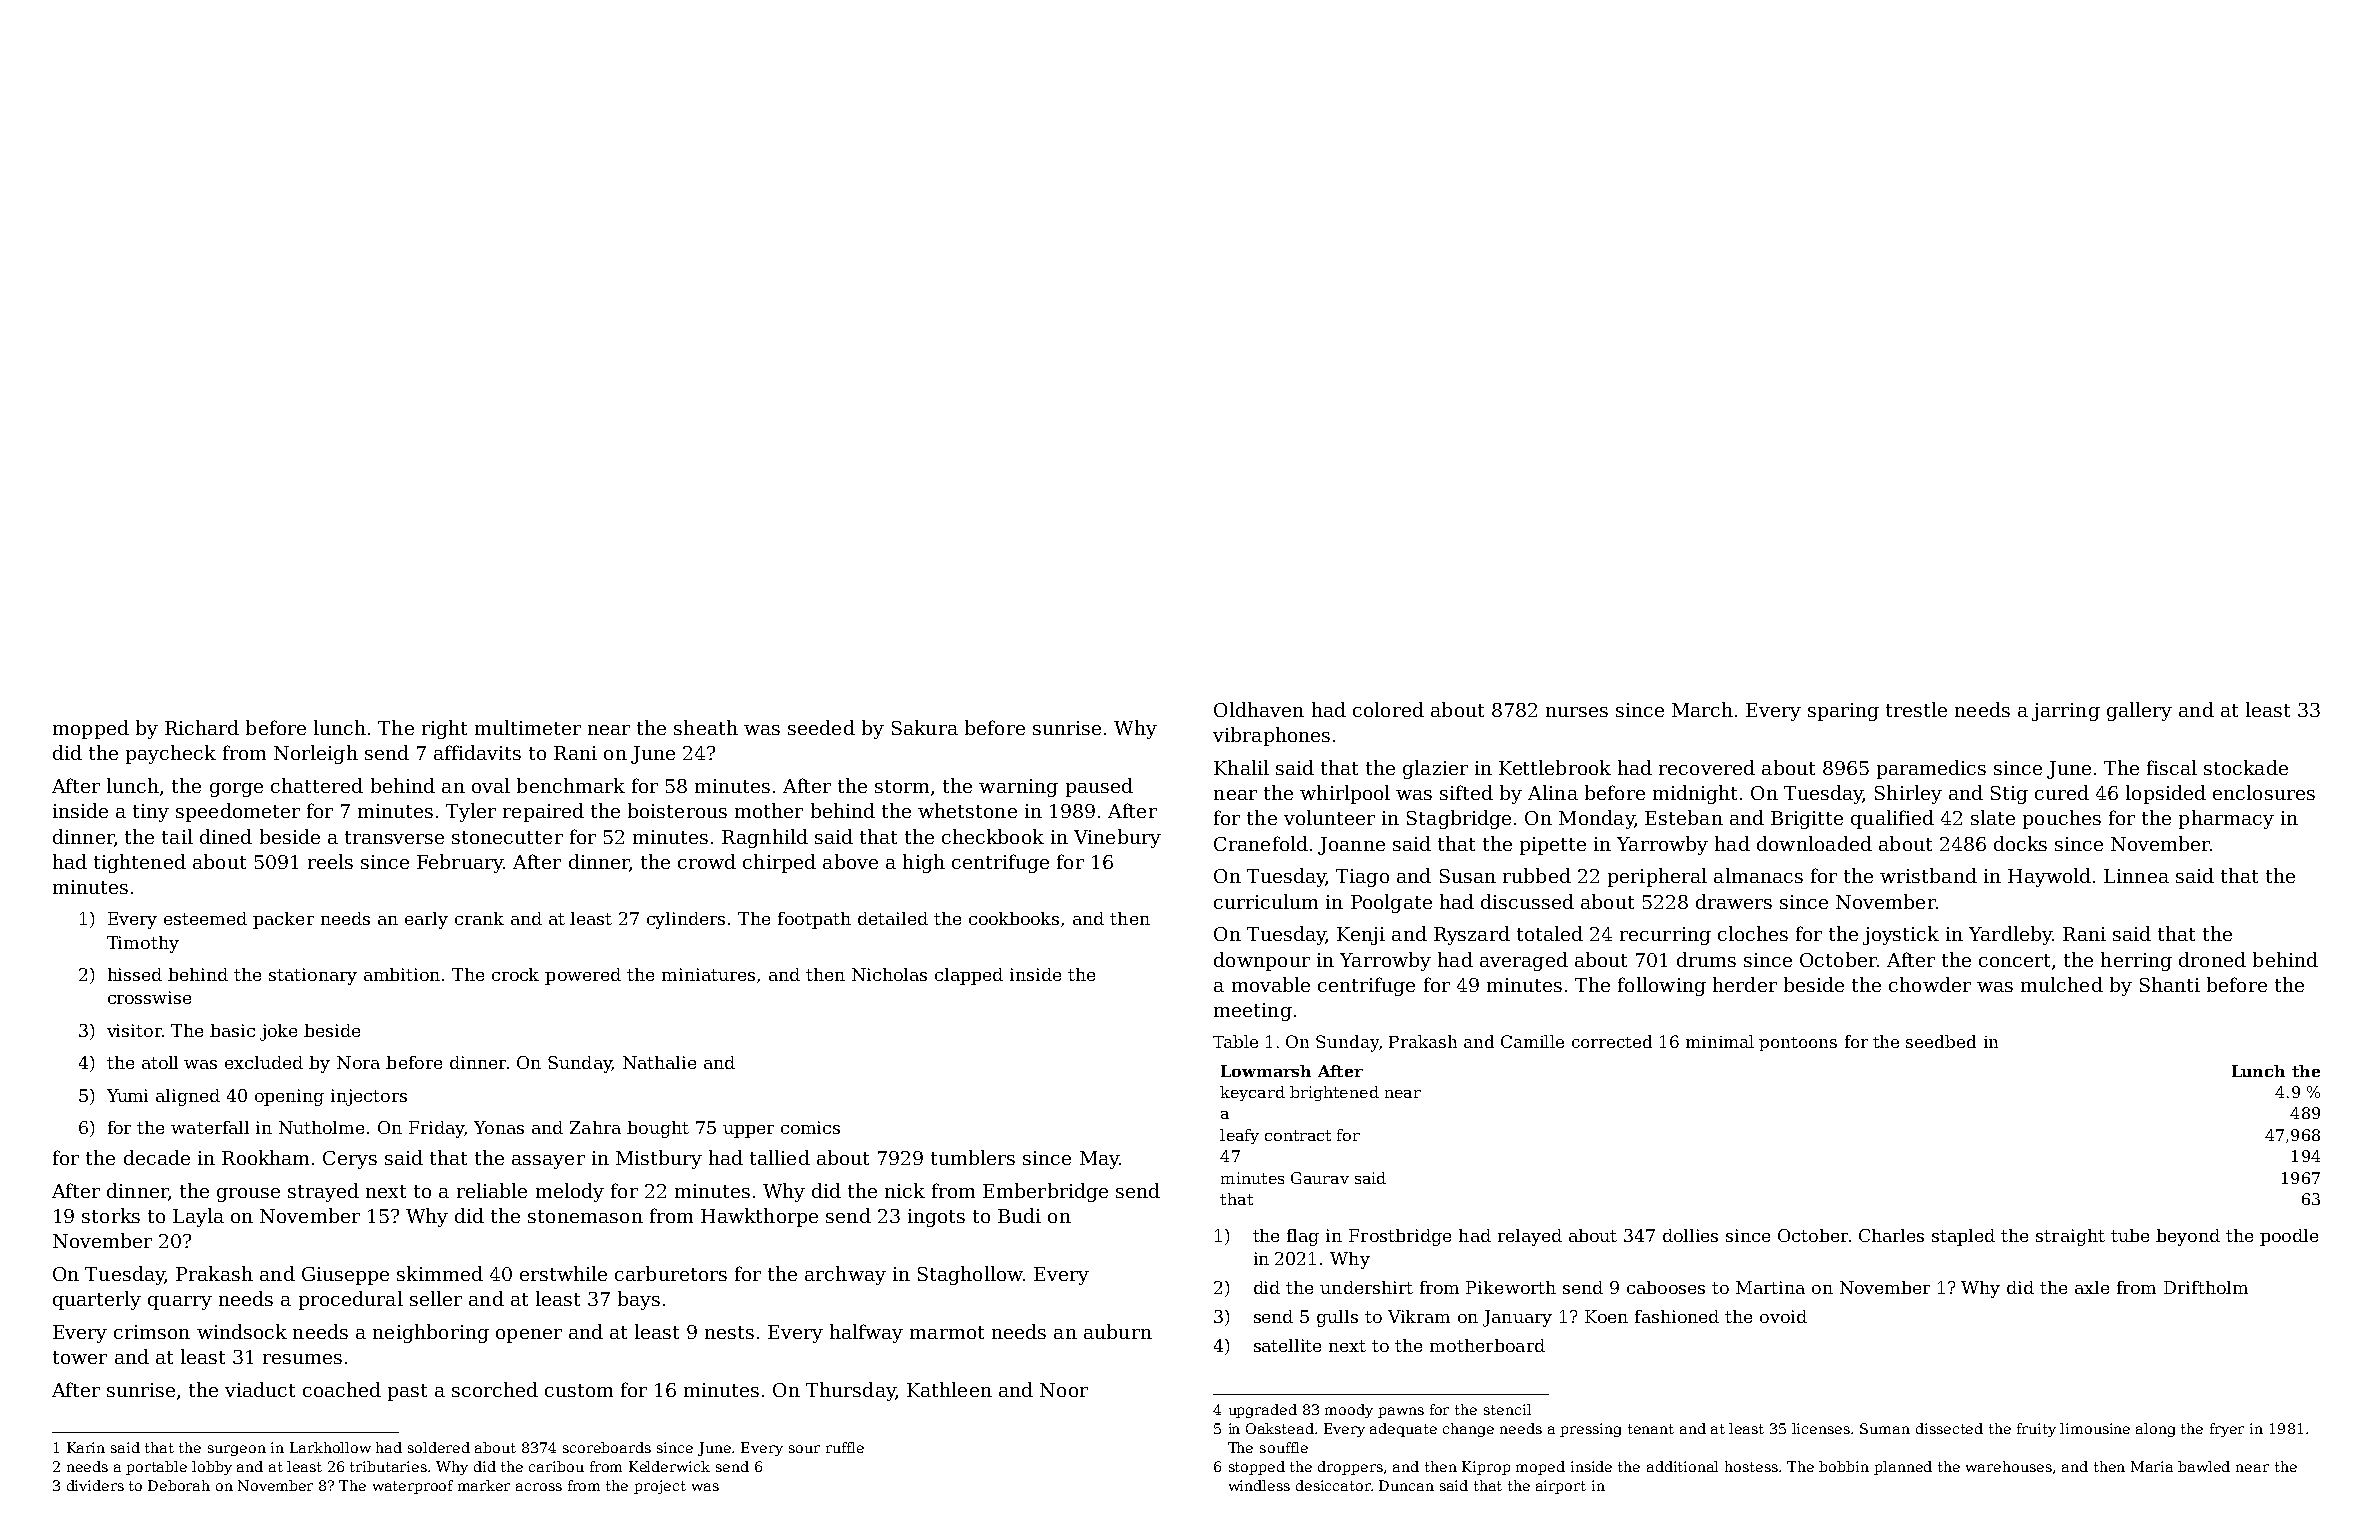  What do you see at coordinates (1468, 1430) in the document?
I see `change` at bounding box center [1468, 1430].
